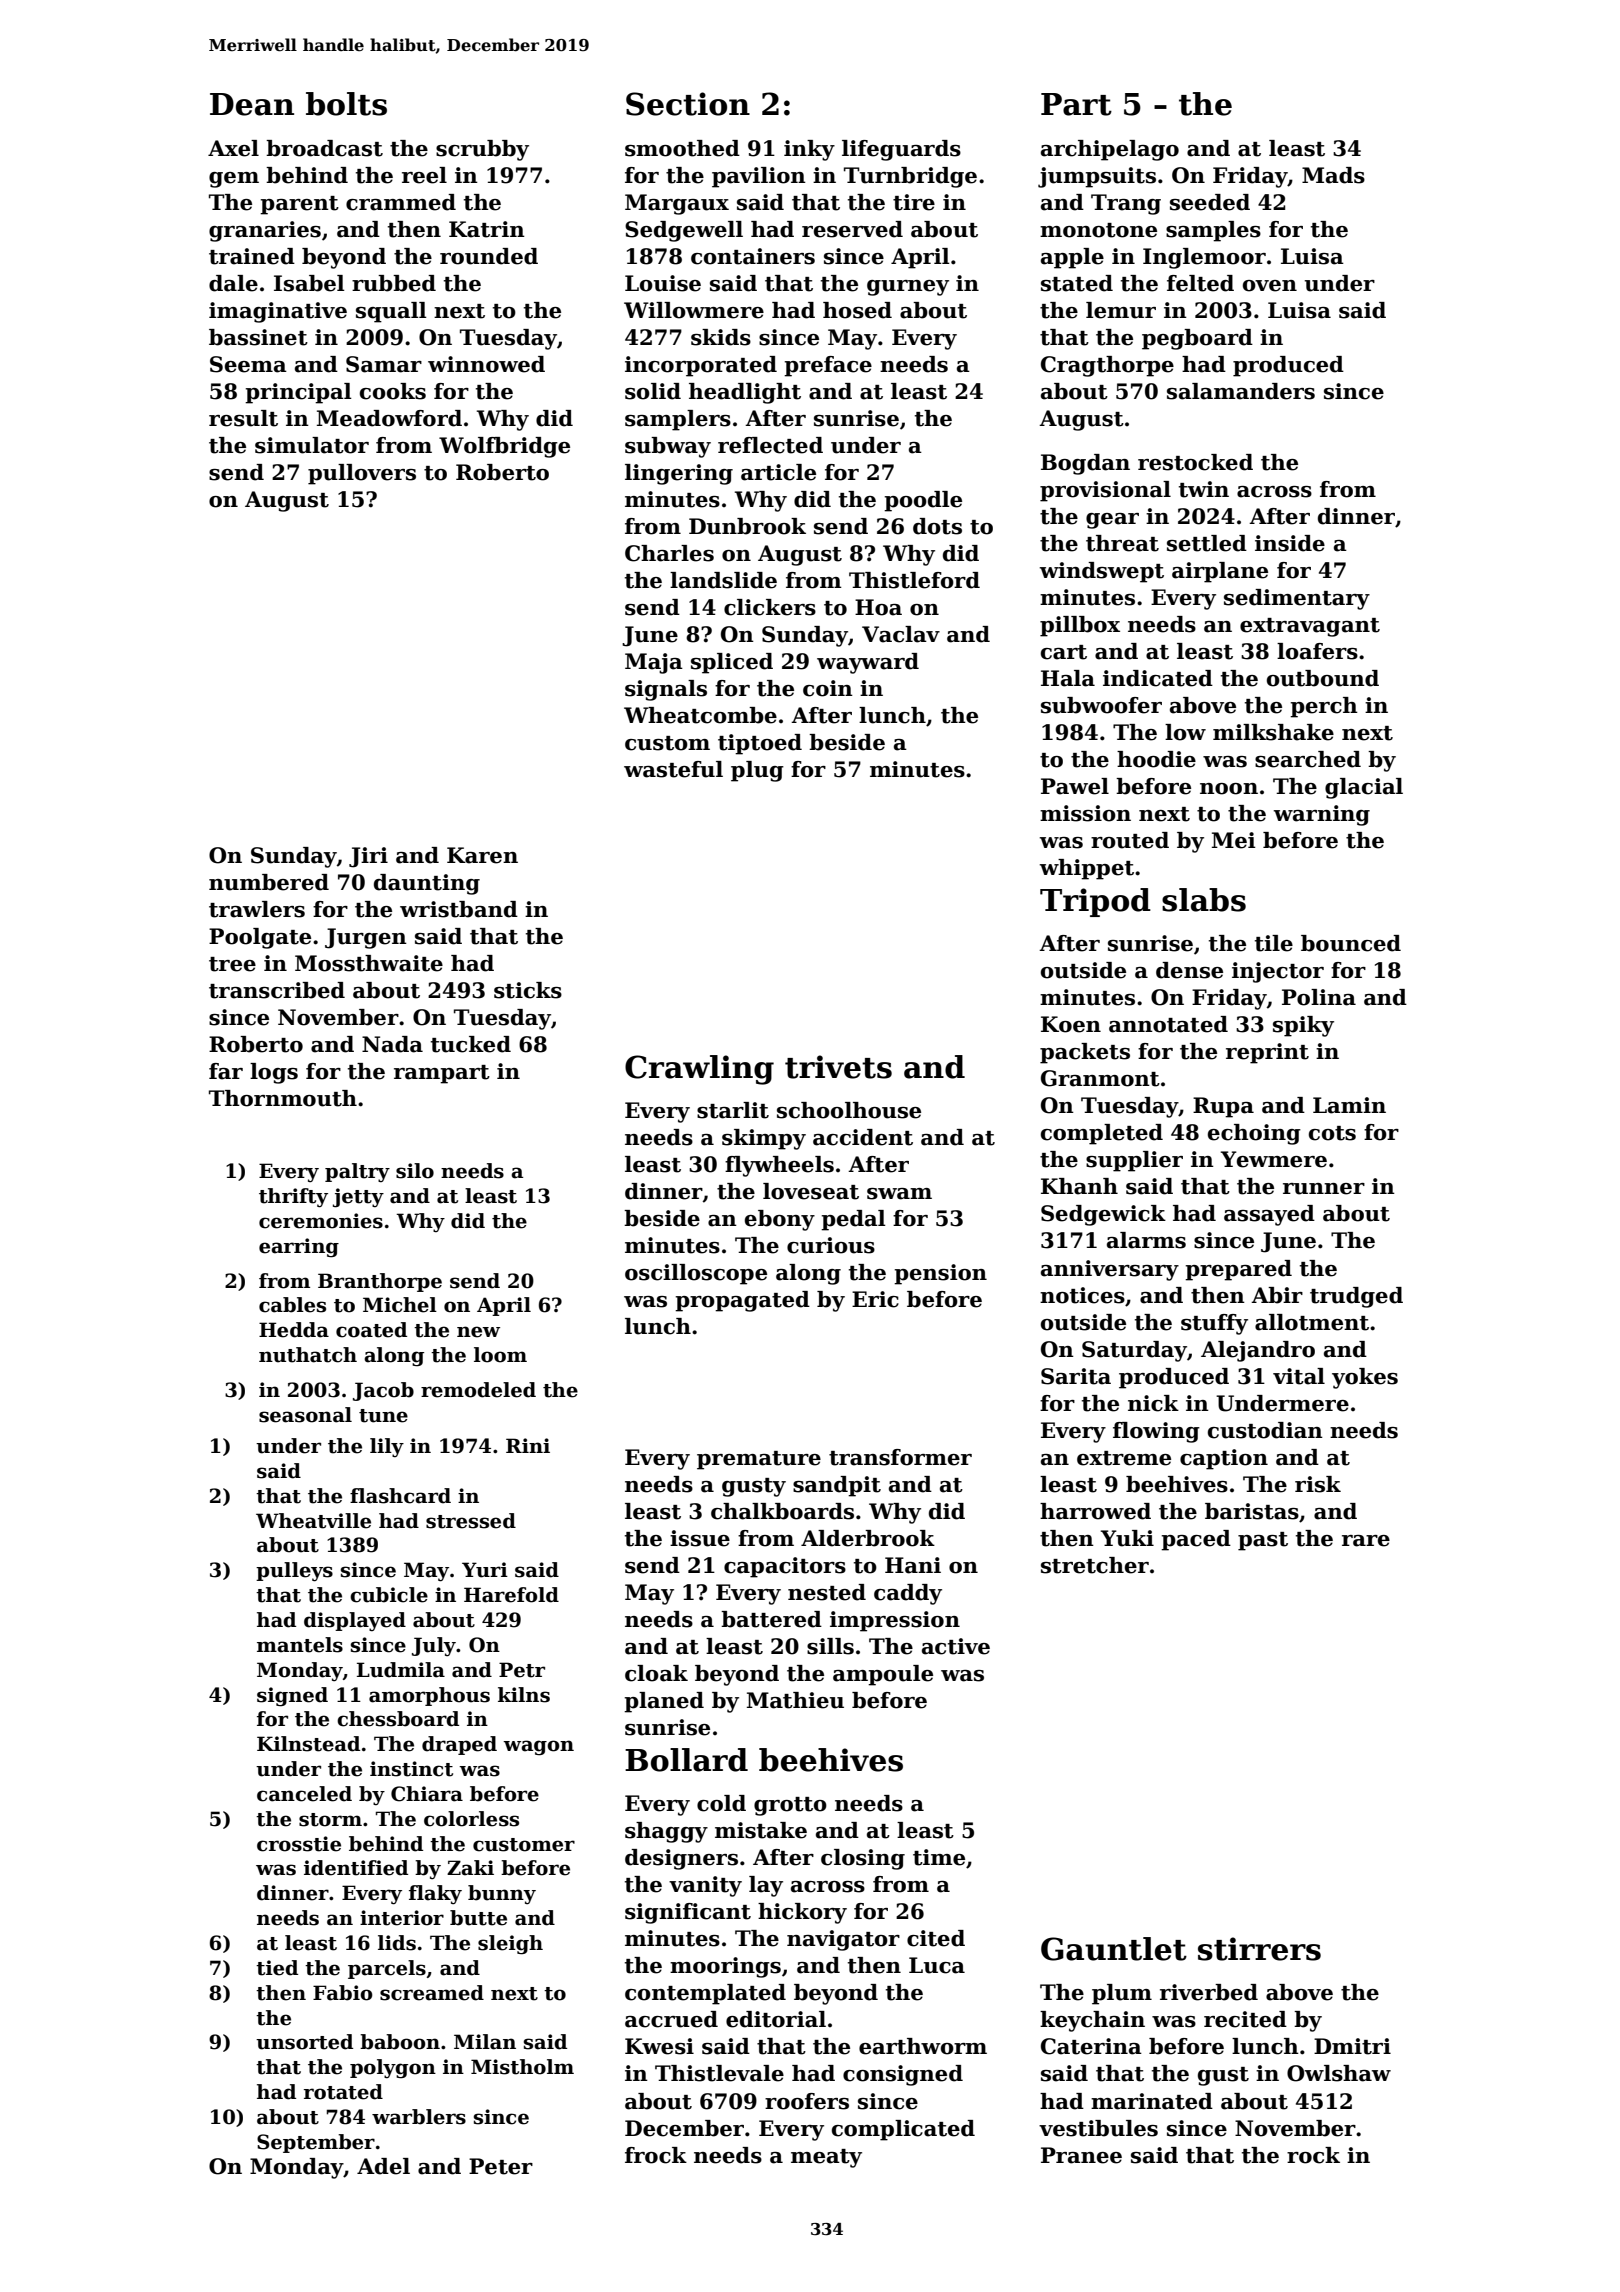  Describe the element at coordinates (908, 1594) in the document. I see `caddy` at that location.
